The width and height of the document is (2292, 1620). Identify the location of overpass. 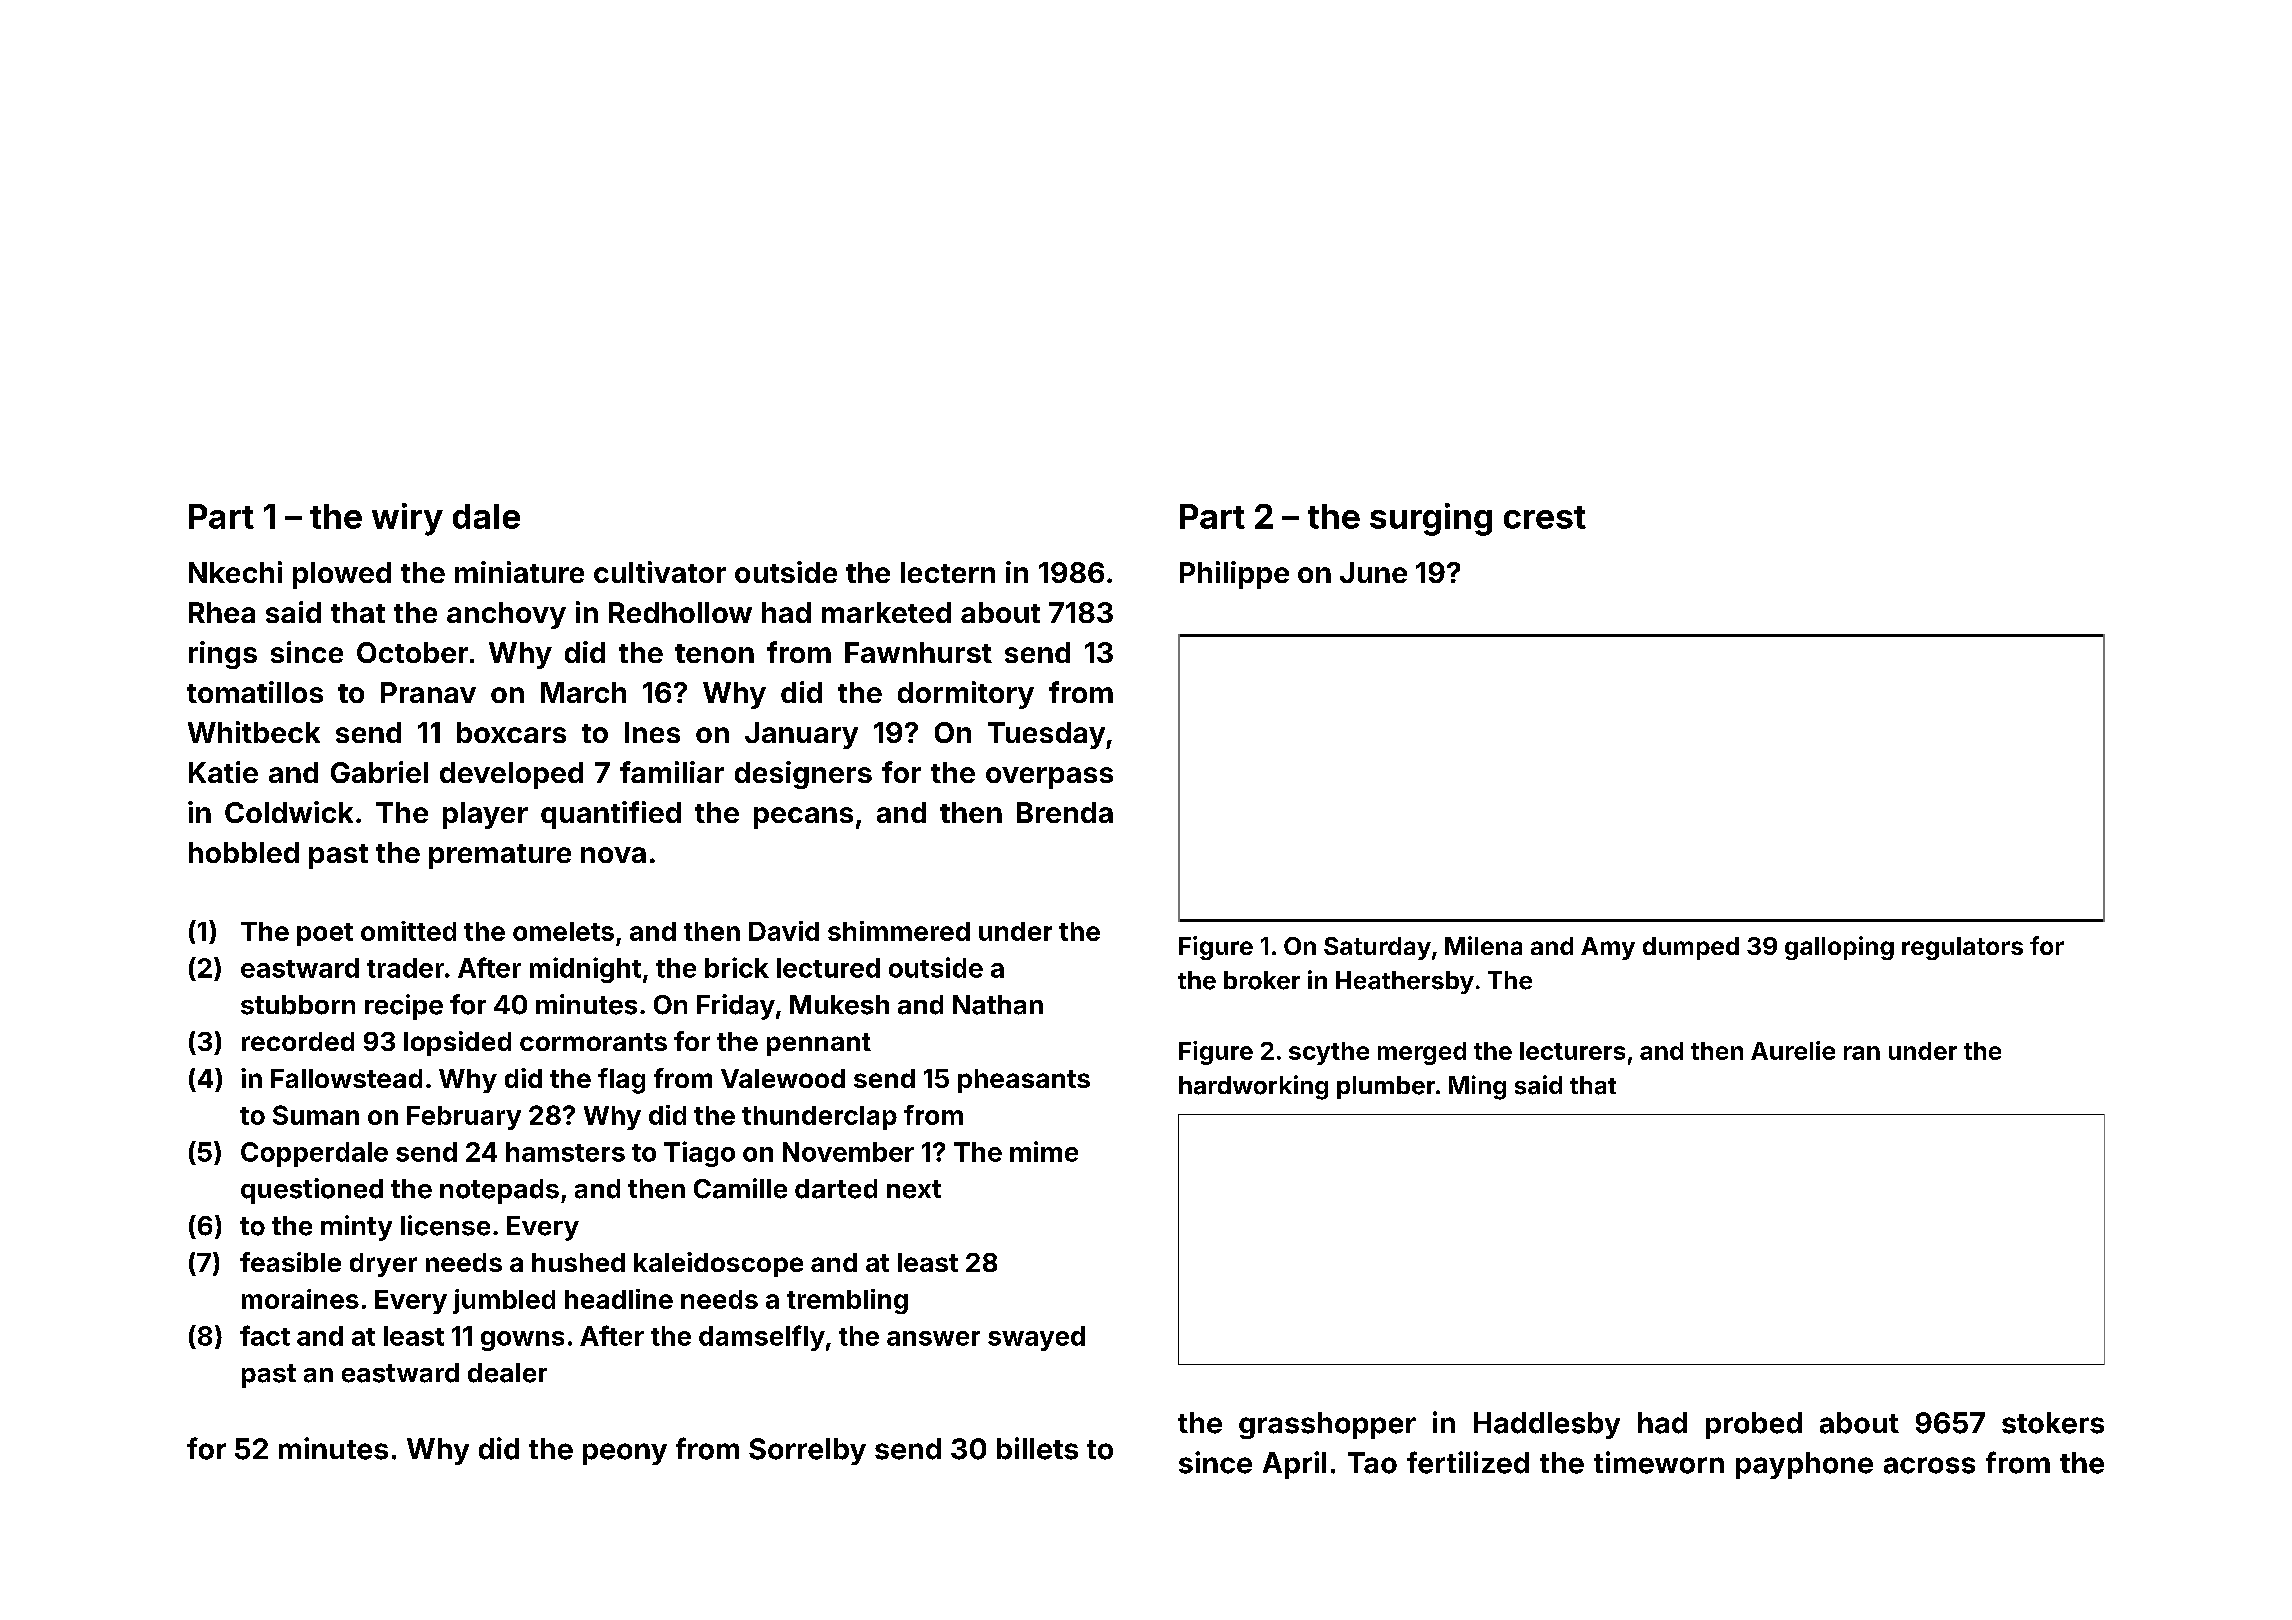
(1049, 778).
